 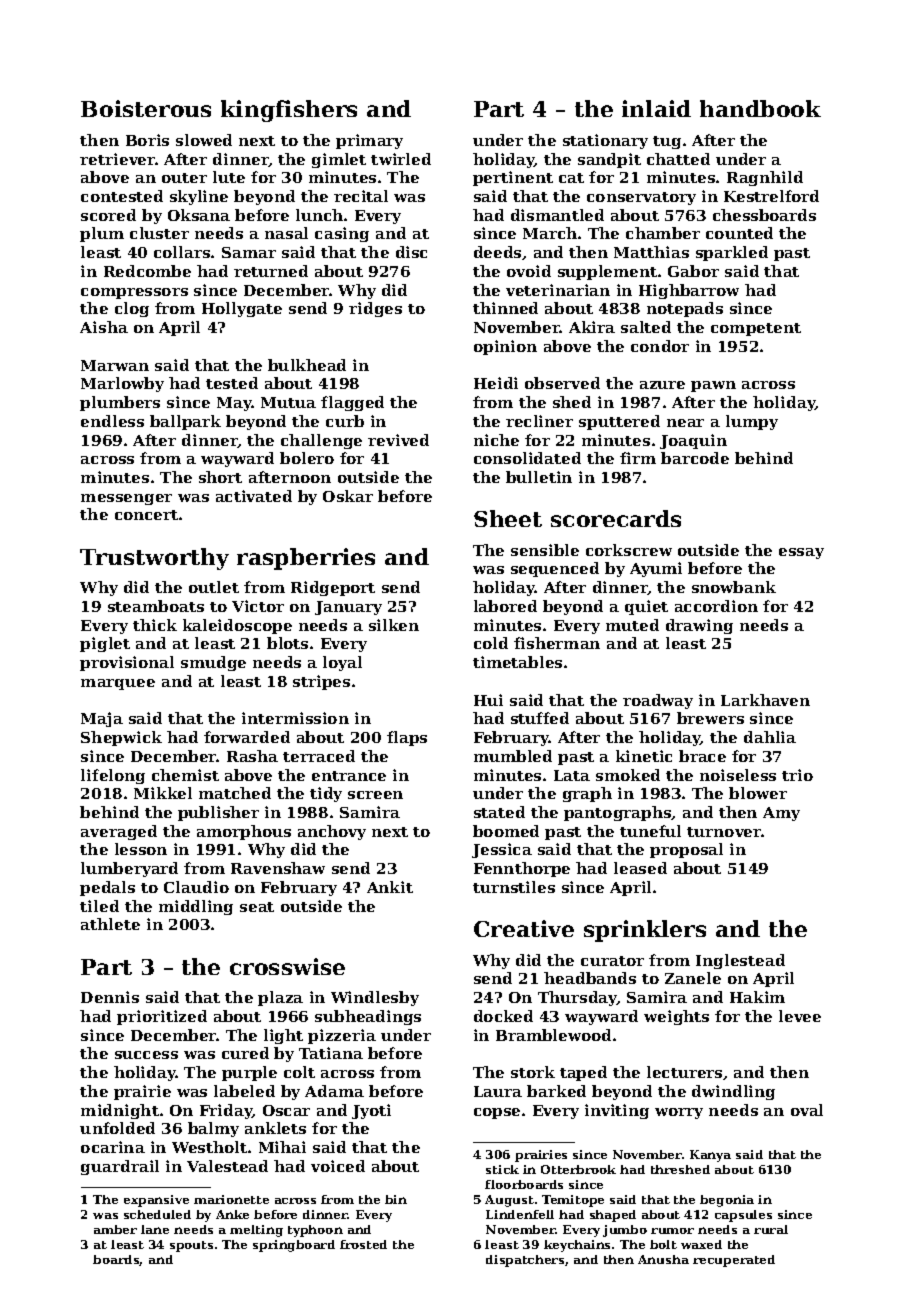 I want to click on azure, so click(x=662, y=385).
